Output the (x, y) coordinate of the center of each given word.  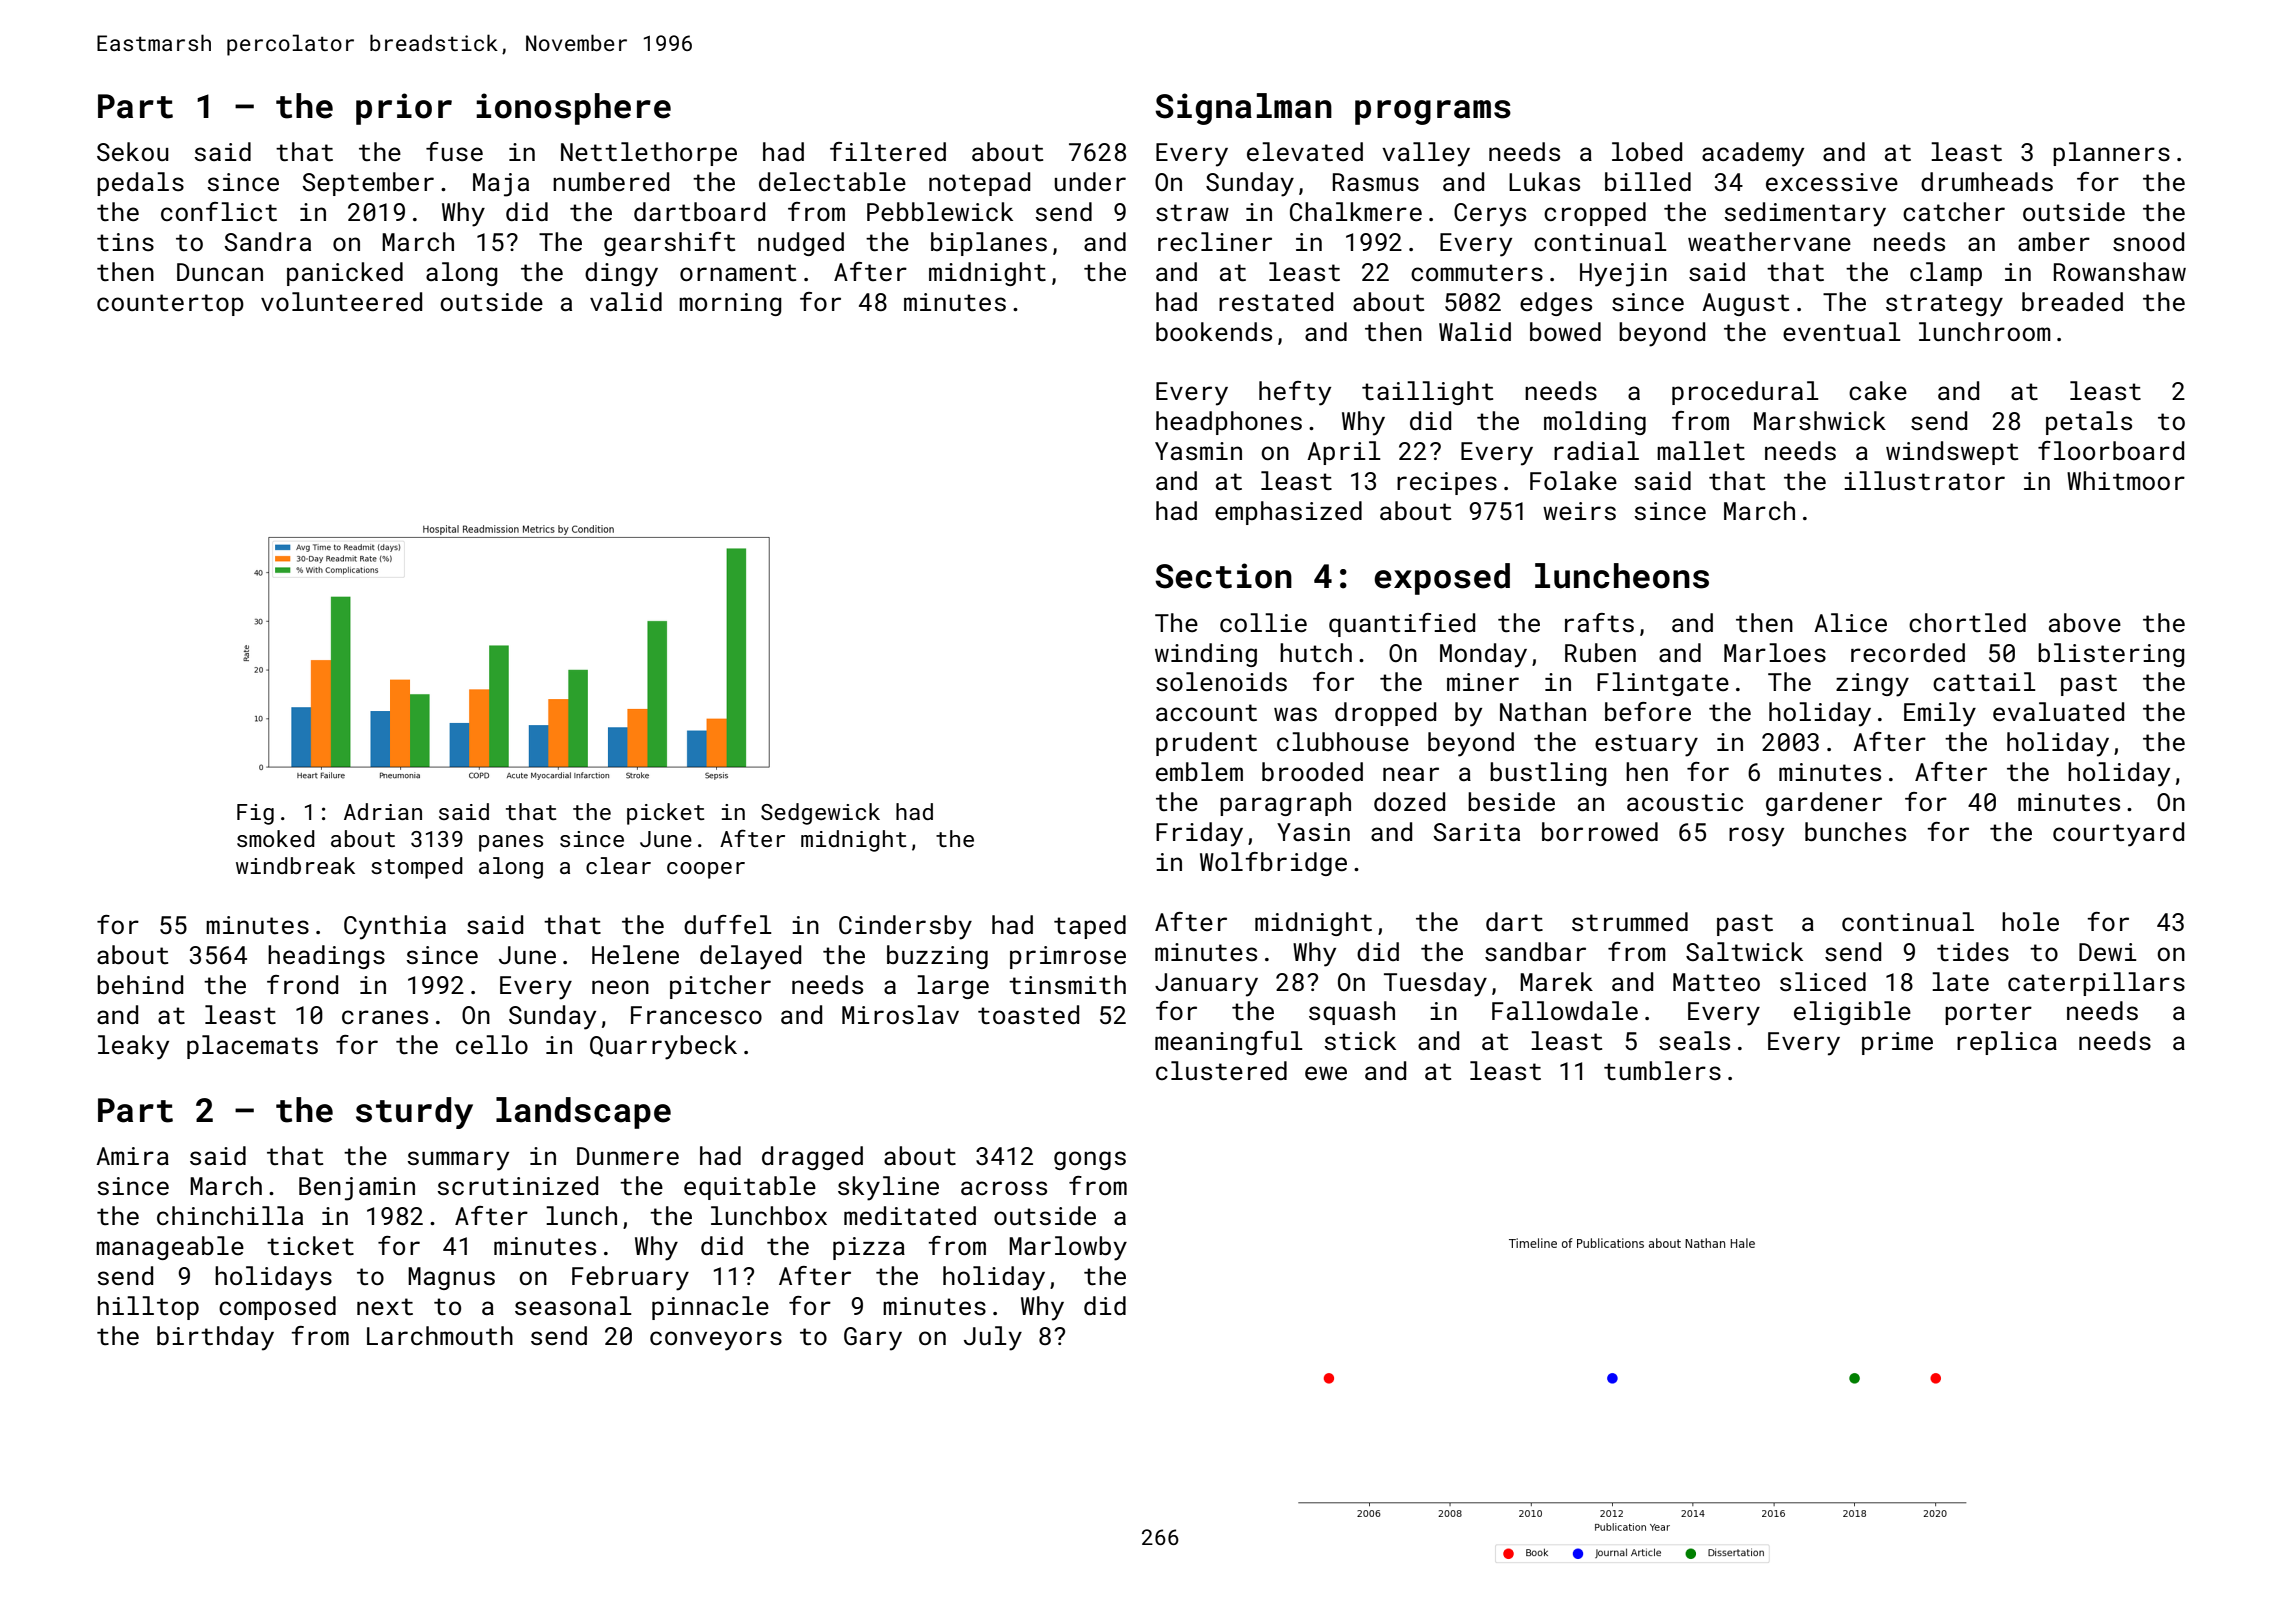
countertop (170, 305)
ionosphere (573, 109)
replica (2007, 1043)
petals (2089, 423)
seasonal (573, 1306)
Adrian (383, 811)
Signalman (1243, 109)
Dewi (2108, 952)
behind (140, 985)
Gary (873, 1339)
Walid (1475, 331)
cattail (1984, 682)
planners (2111, 154)
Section (1223, 576)
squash (1352, 1013)
